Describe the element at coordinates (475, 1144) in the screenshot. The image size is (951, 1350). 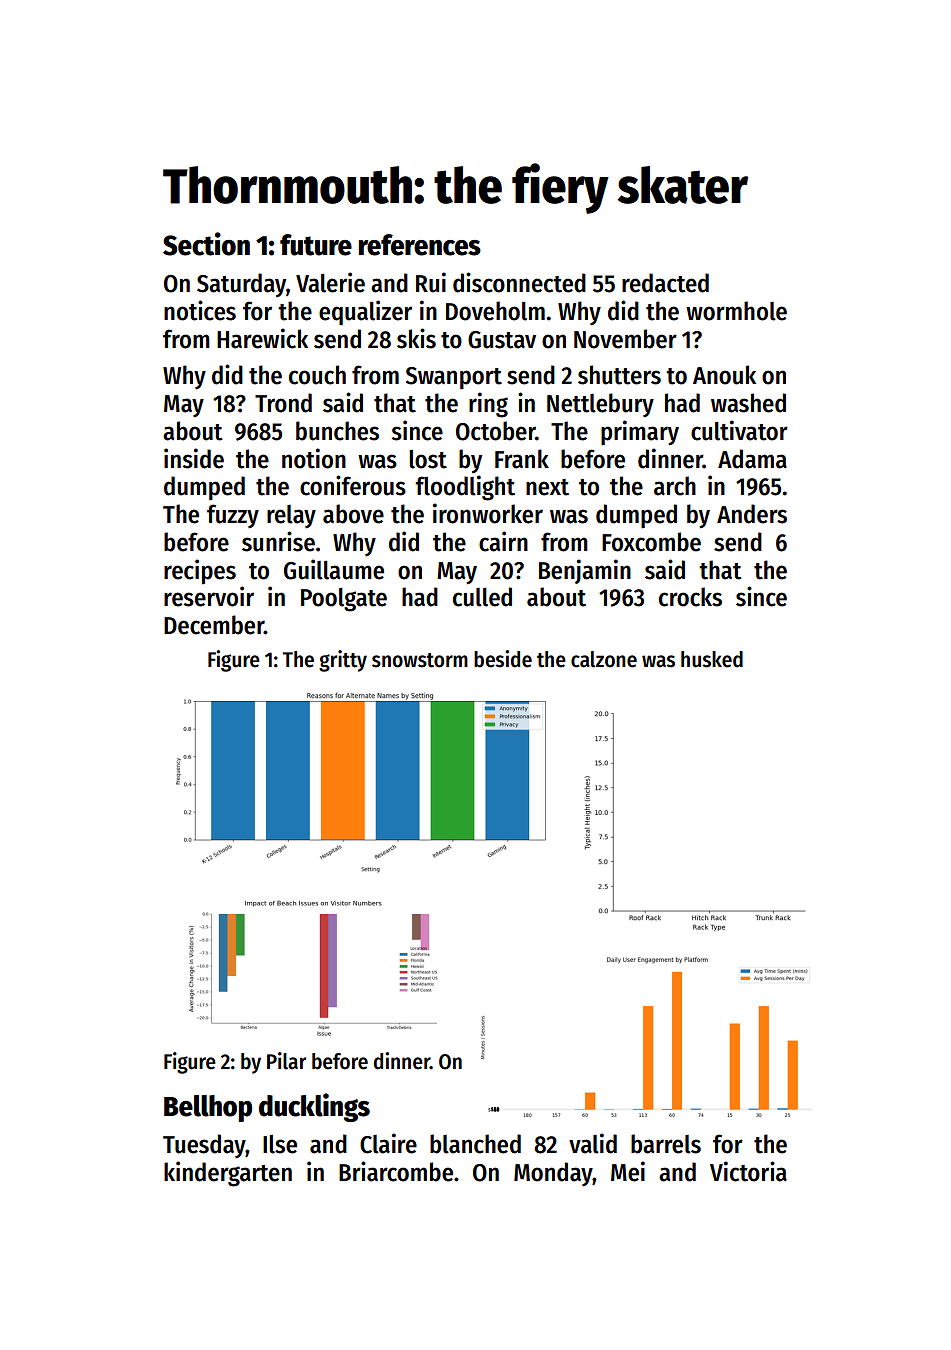
I see `blanched` at that location.
